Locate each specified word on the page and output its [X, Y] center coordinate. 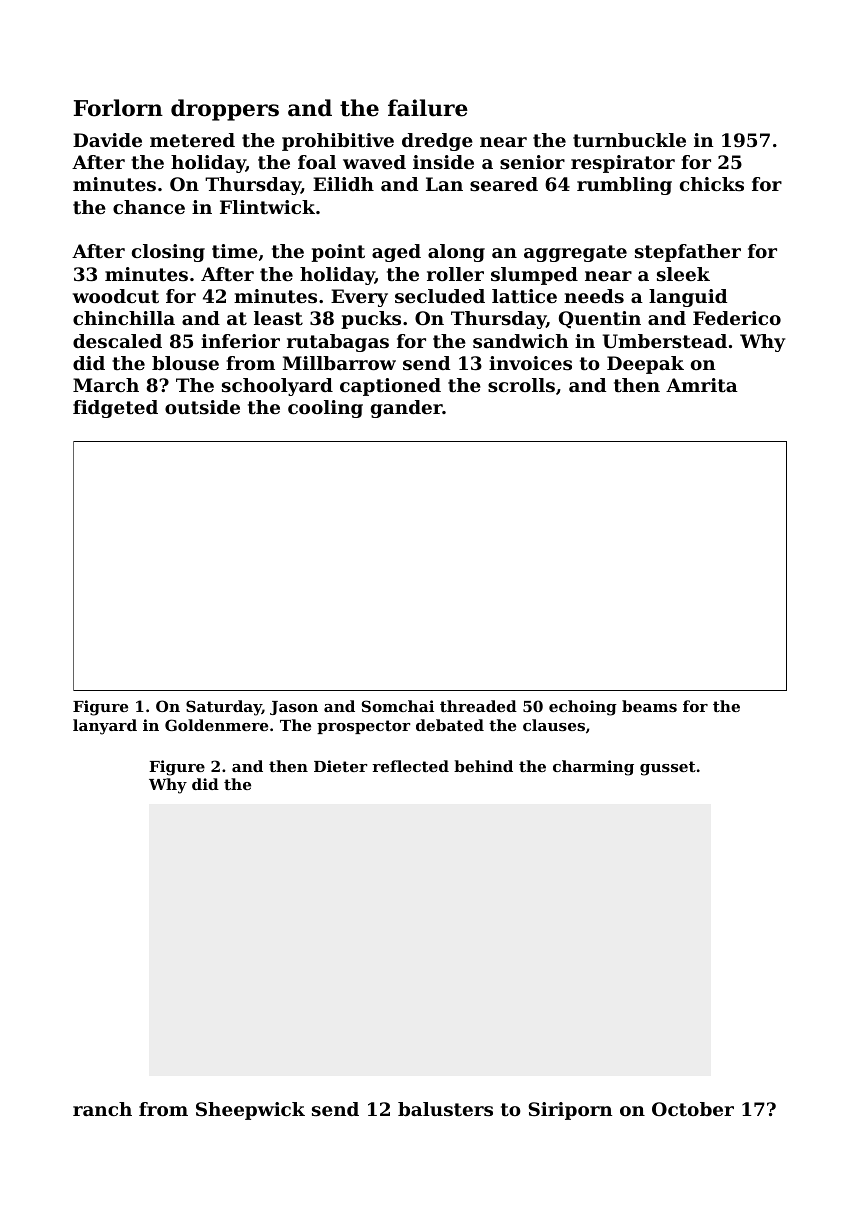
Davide [107, 140]
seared [504, 184]
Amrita [702, 385]
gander [407, 409]
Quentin [600, 320]
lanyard [105, 727]
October [693, 1109]
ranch [102, 1109]
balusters [445, 1109]
